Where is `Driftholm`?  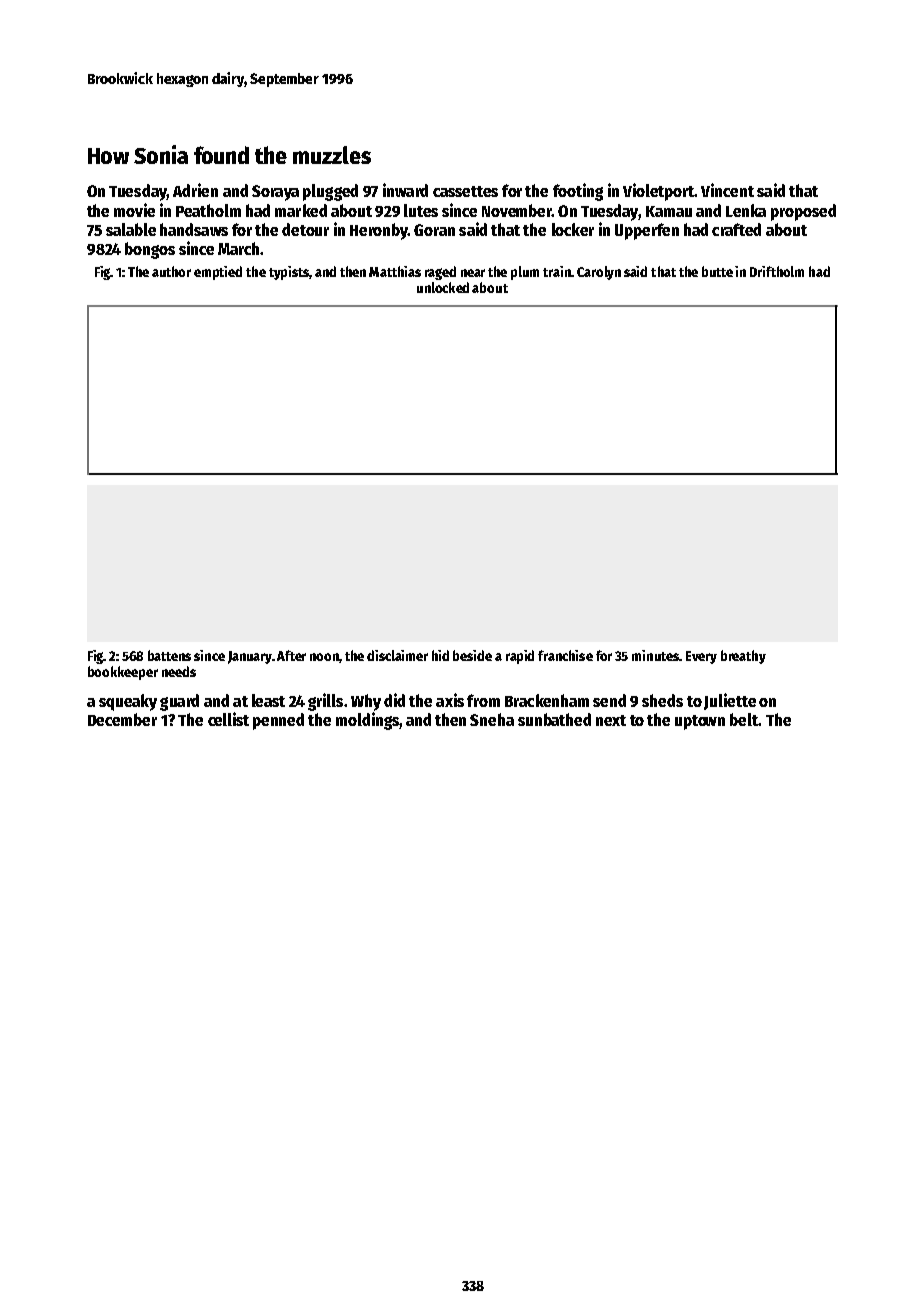 Driftholm is located at coordinates (777, 271).
